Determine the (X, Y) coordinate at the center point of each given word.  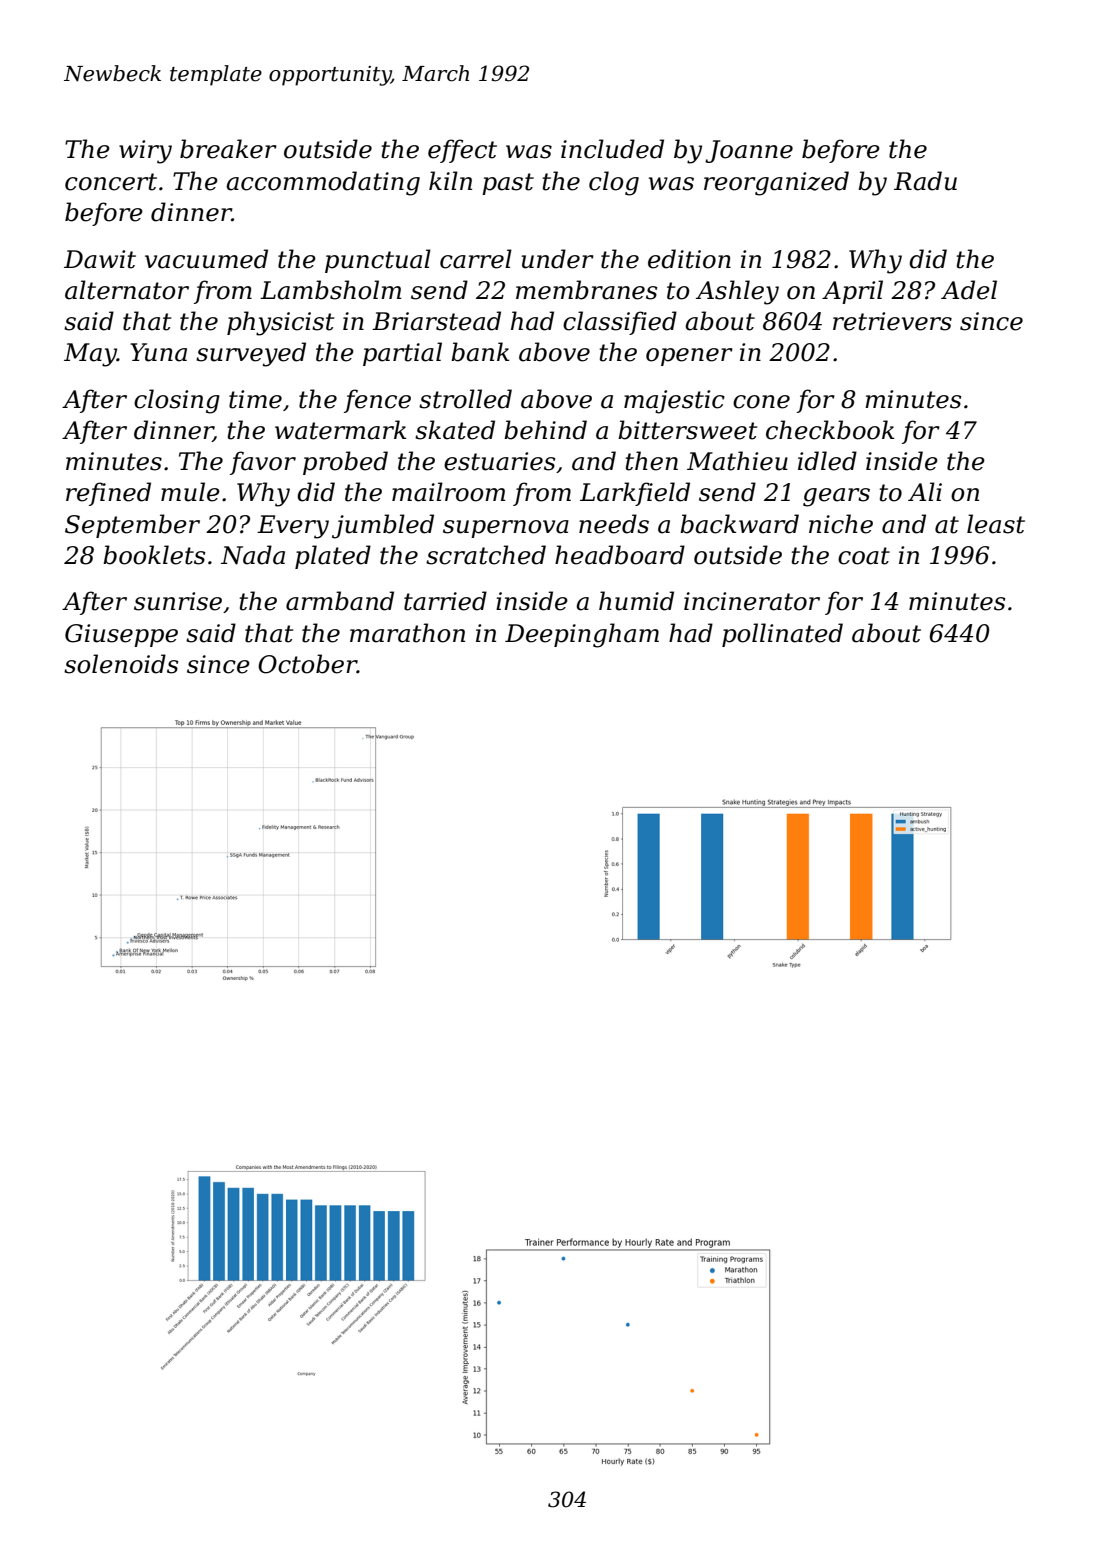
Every (293, 527)
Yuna (158, 352)
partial (402, 354)
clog (614, 183)
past (508, 184)
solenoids (121, 664)
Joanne (749, 151)
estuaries (500, 461)
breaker (228, 149)
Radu (925, 181)
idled (827, 461)
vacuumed (206, 259)
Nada (253, 555)
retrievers (892, 321)
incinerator (752, 601)
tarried (445, 601)
